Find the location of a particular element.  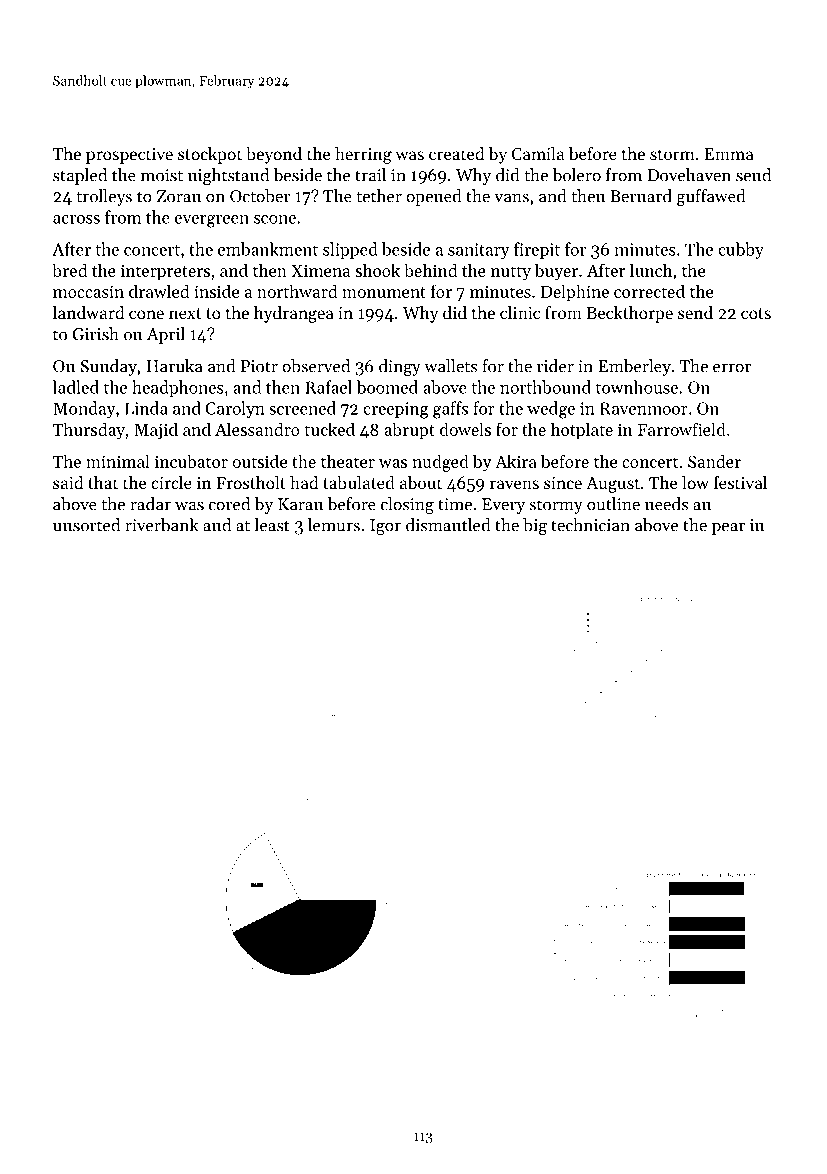

herring is located at coordinates (363, 155).
